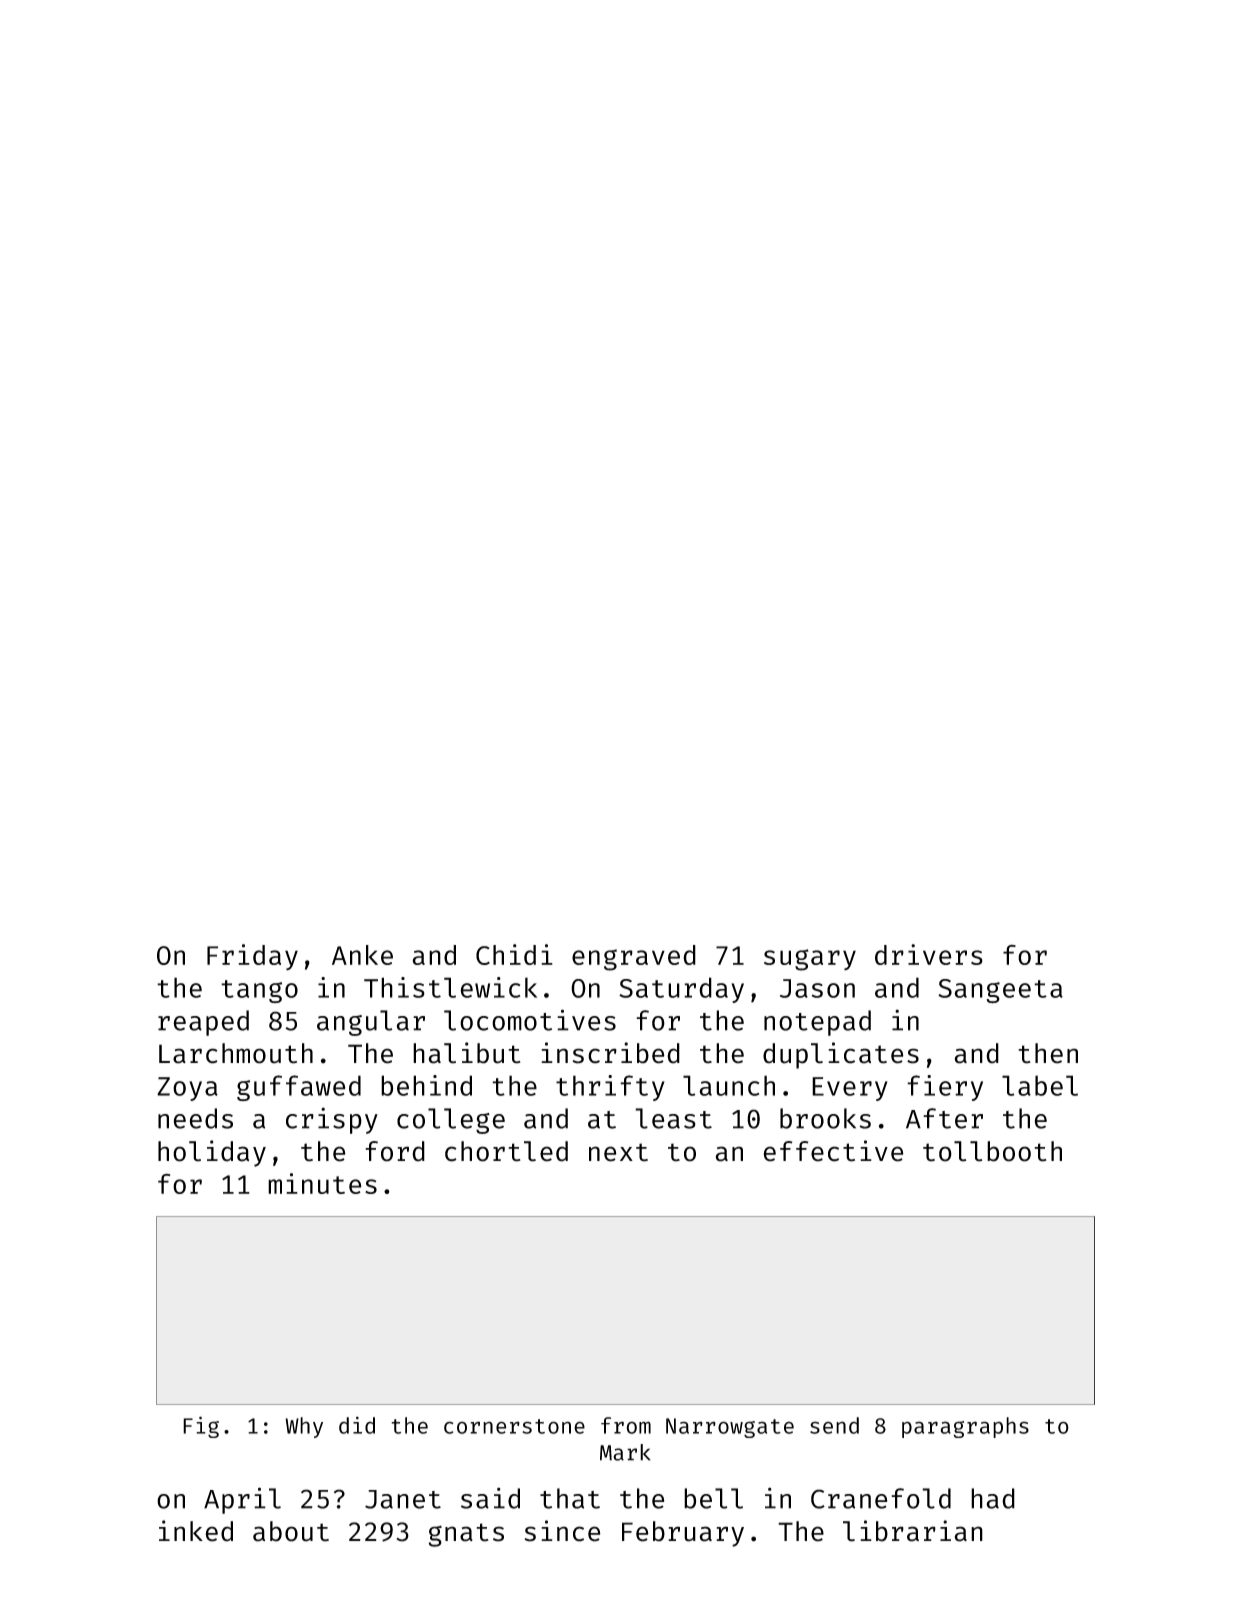 Image resolution: width=1251 pixels, height=1619 pixels. What do you see at coordinates (992, 1151) in the image?
I see `tollbooth` at bounding box center [992, 1151].
